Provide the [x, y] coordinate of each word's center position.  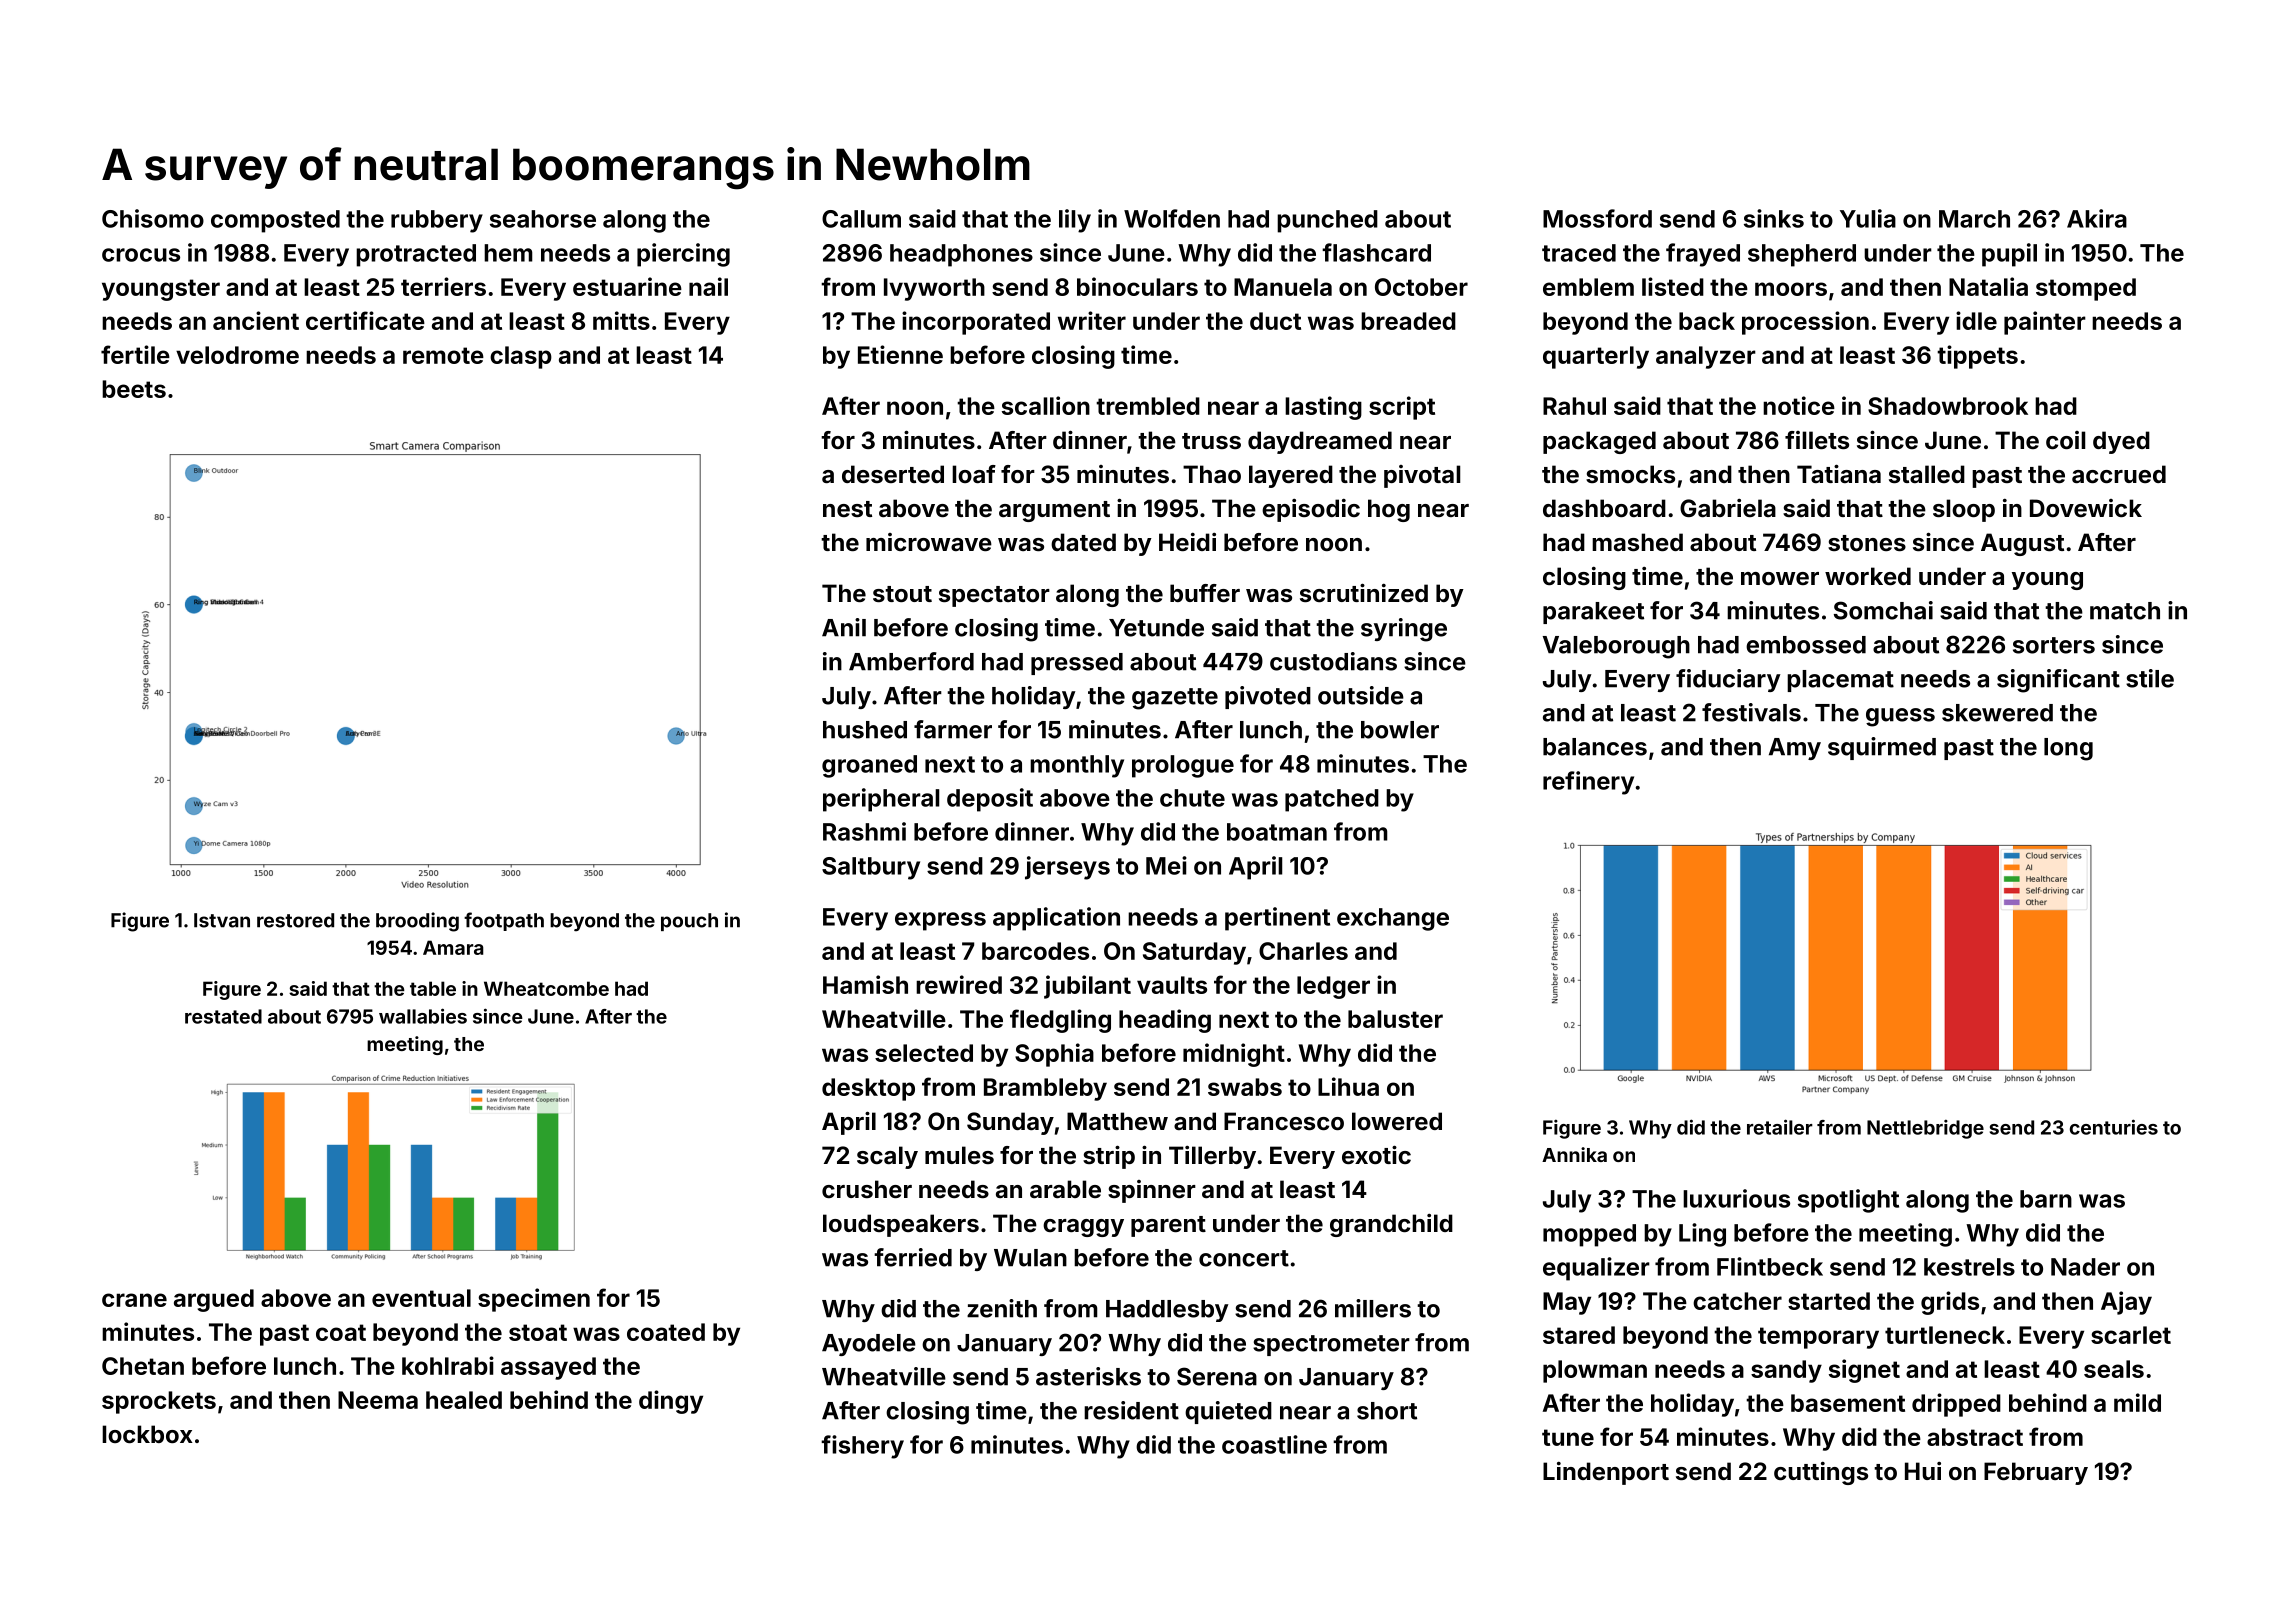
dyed [2121, 442]
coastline [1274, 1444]
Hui [1923, 1471]
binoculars [1137, 286]
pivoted [1268, 697]
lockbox [147, 1434]
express [940, 921]
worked [1868, 576]
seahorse [543, 219]
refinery [1588, 783]
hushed [865, 730]
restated [223, 1016]
